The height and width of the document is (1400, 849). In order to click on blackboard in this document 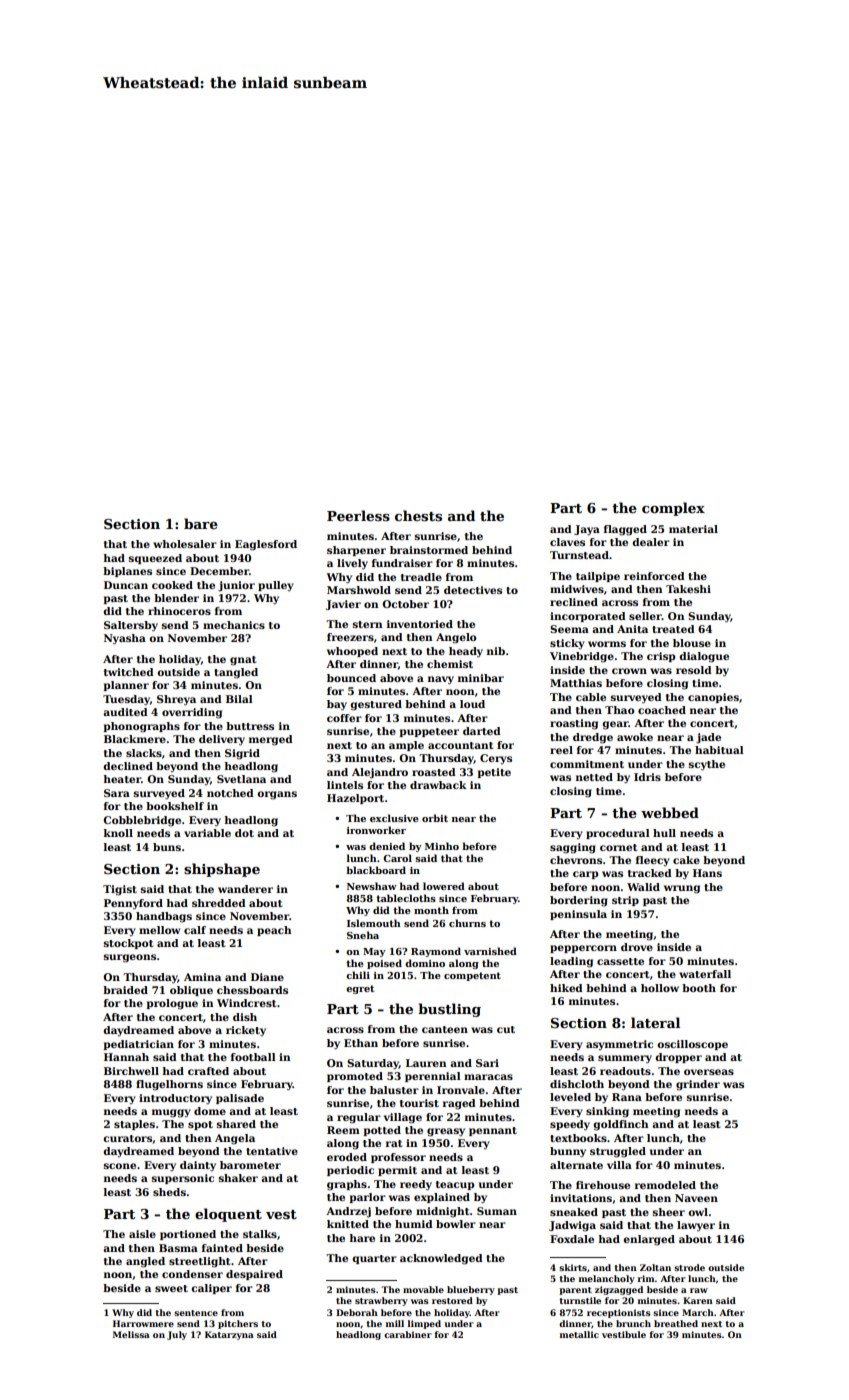, I will do `click(376, 870)`.
